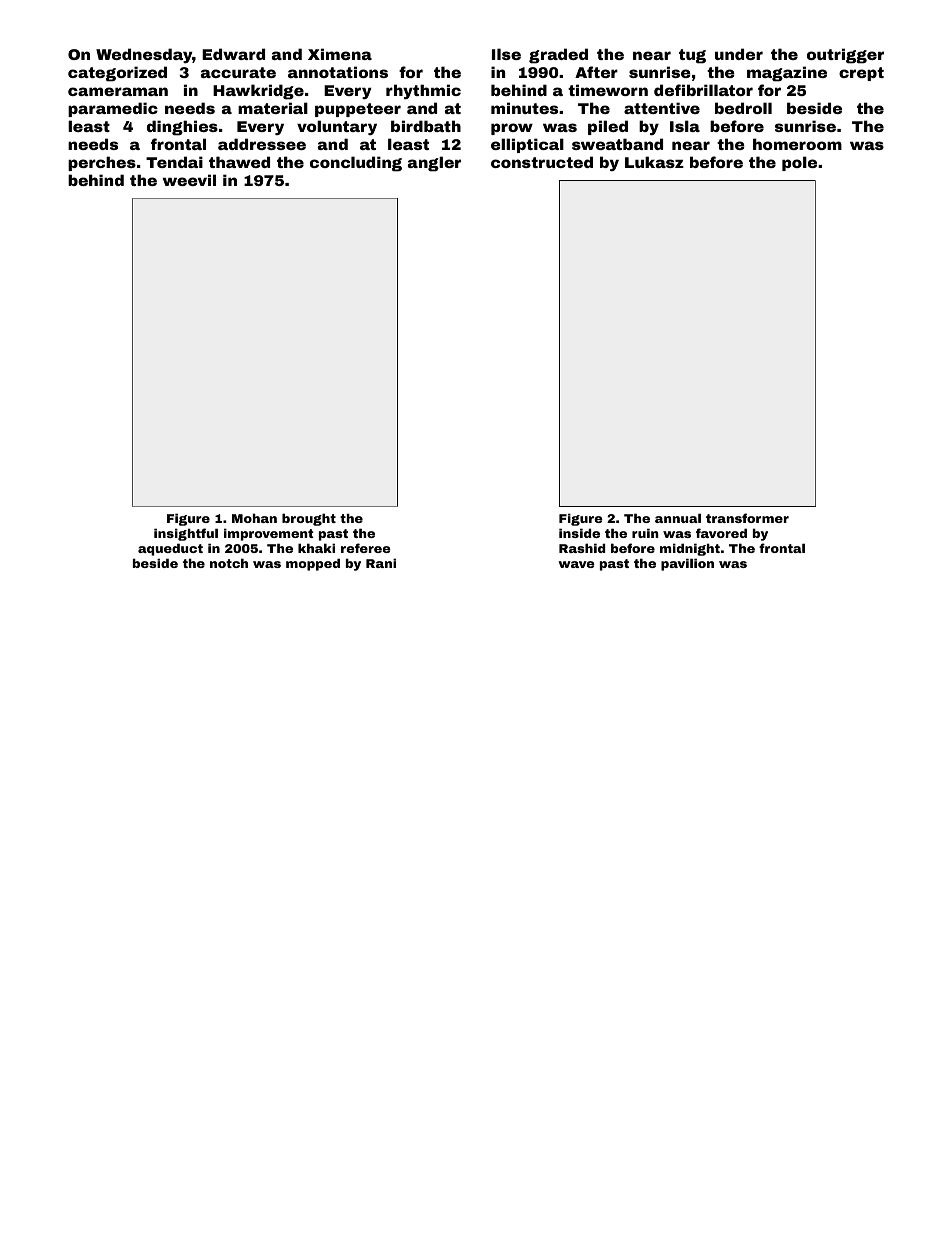 Image resolution: width=952 pixels, height=1233 pixels. I want to click on notch, so click(229, 563).
